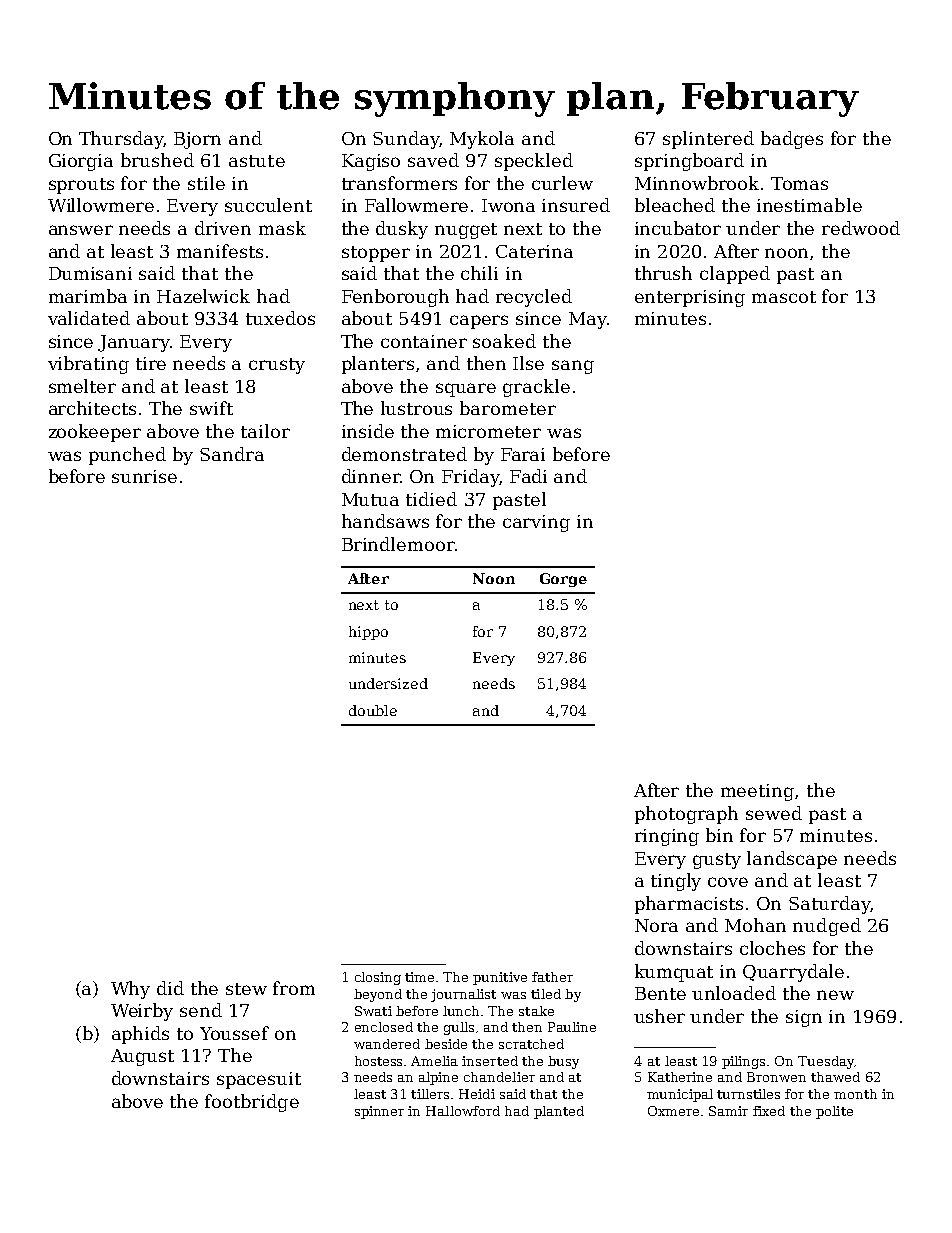 The width and height of the screenshot is (952, 1233). What do you see at coordinates (784, 297) in the screenshot?
I see `mascot` at bounding box center [784, 297].
